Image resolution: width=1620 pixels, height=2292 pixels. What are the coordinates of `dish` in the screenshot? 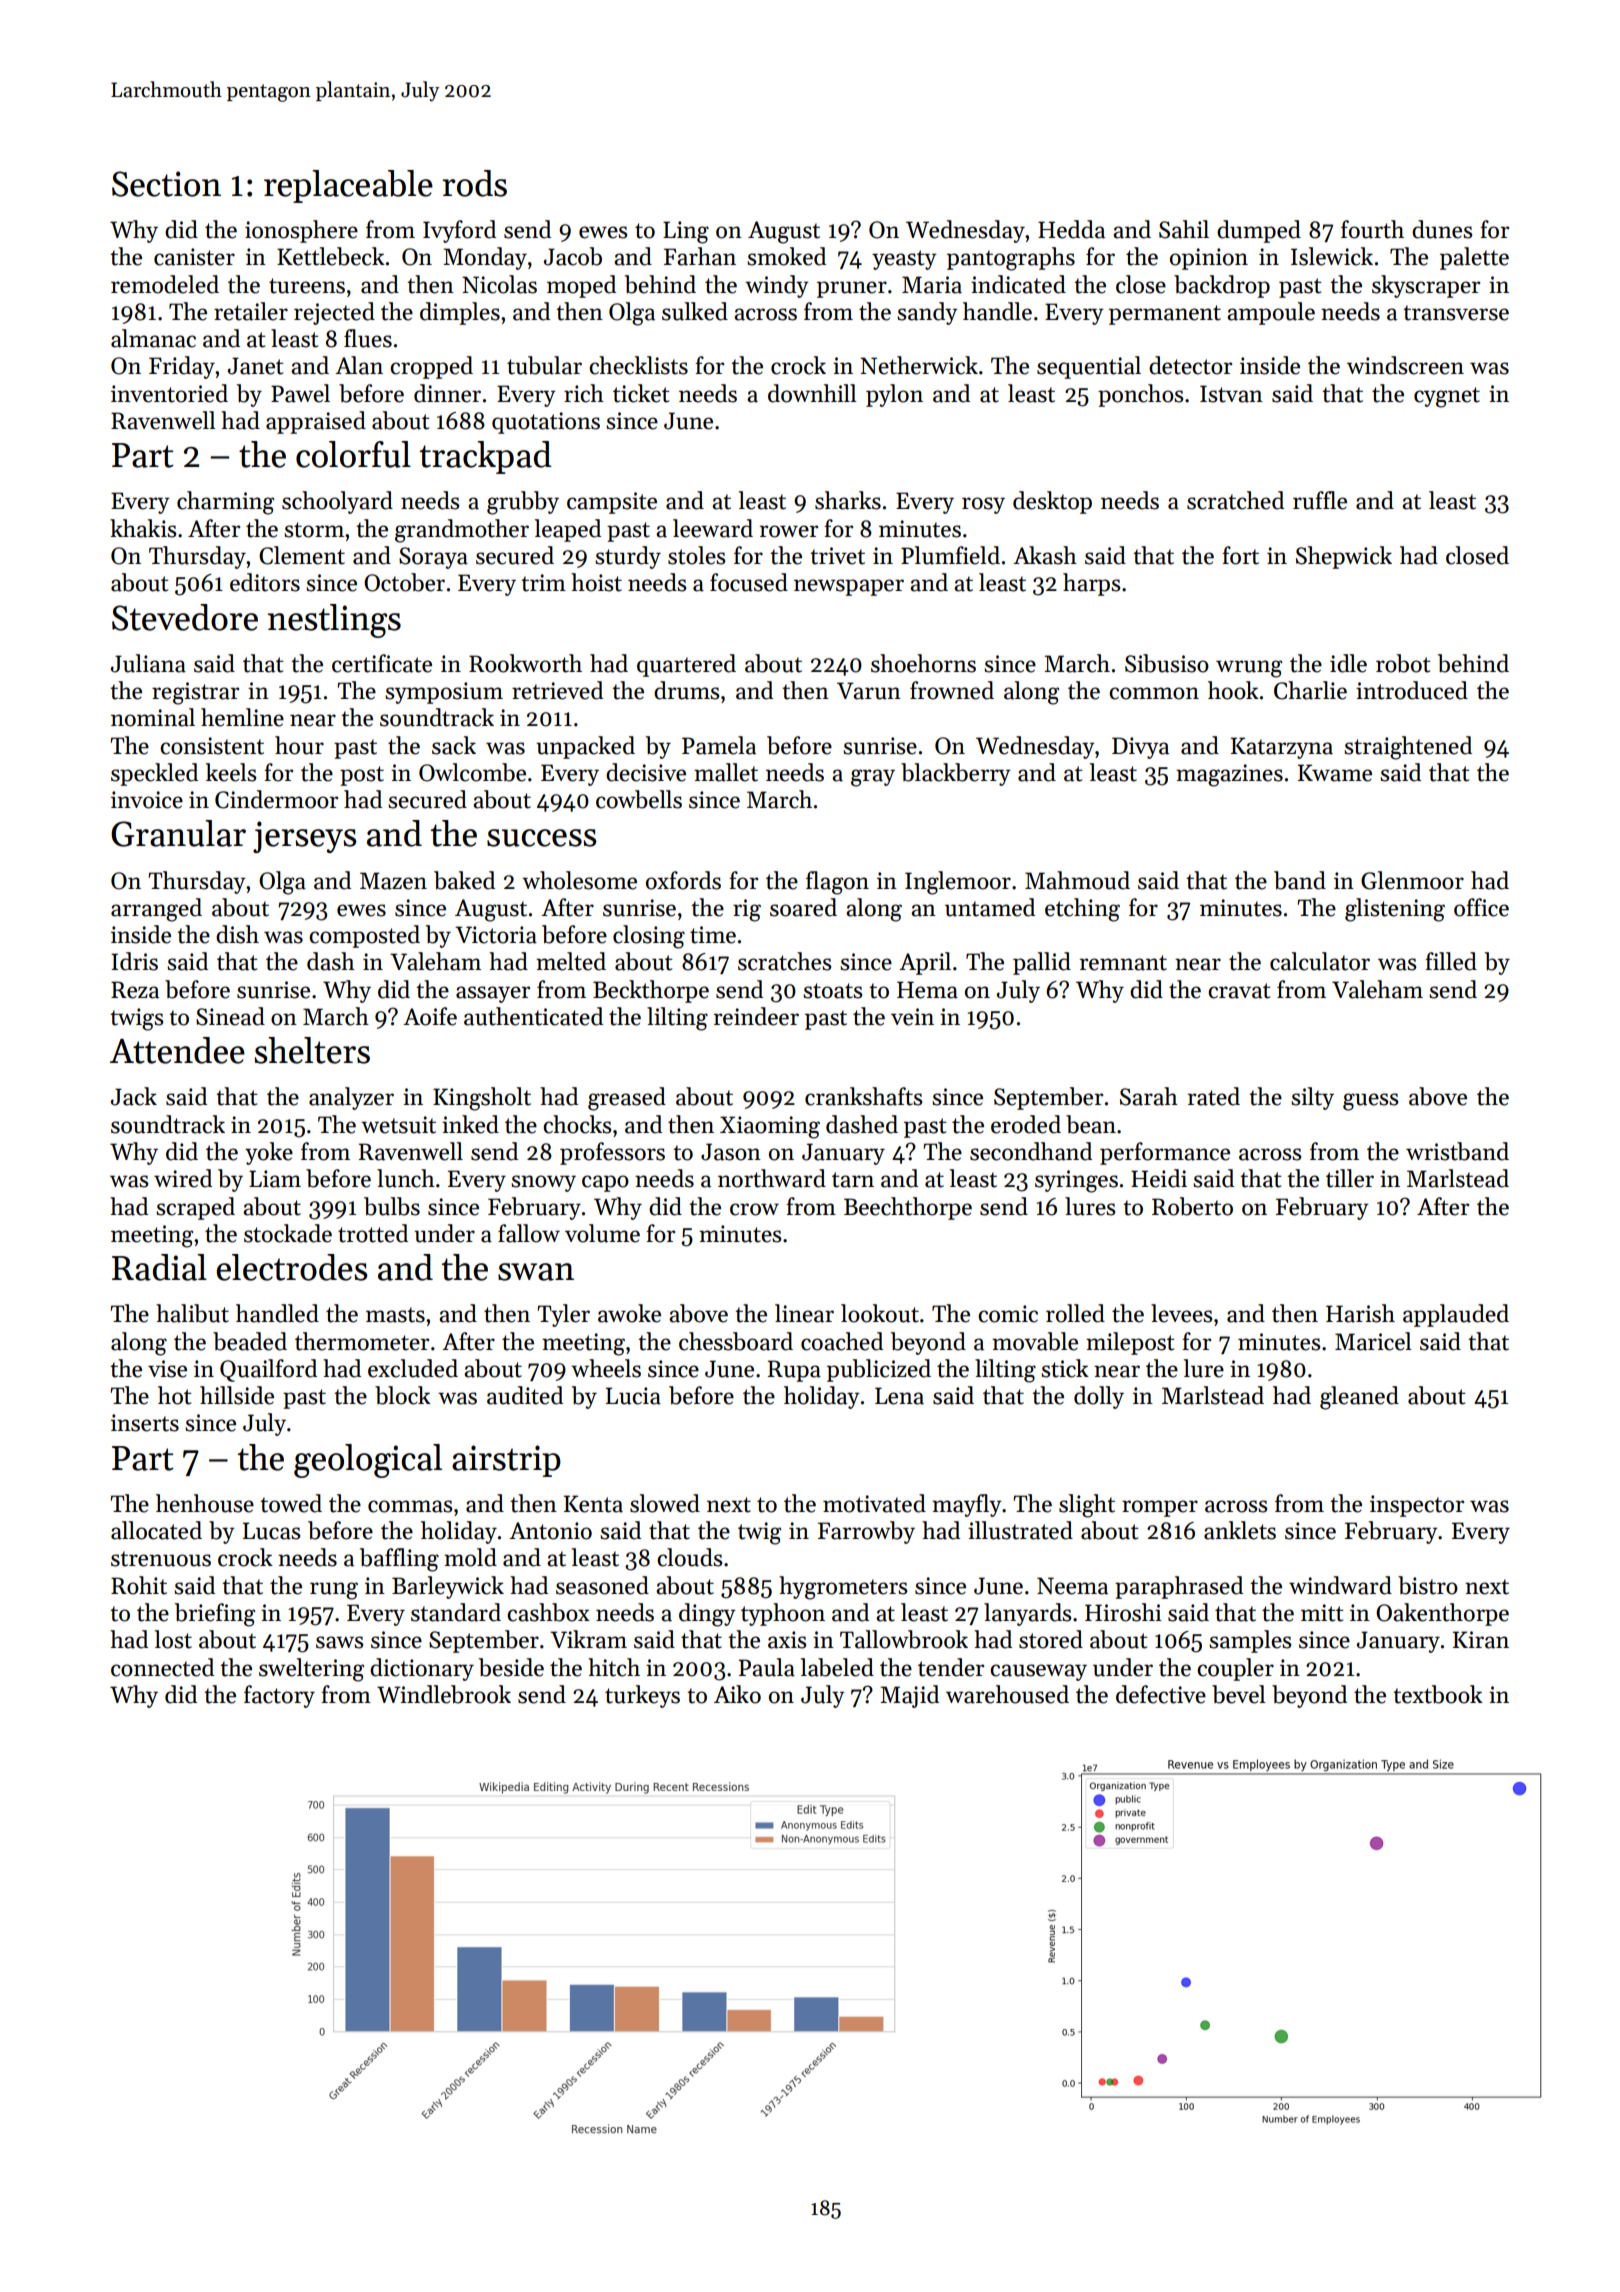 It's located at (237, 934).
